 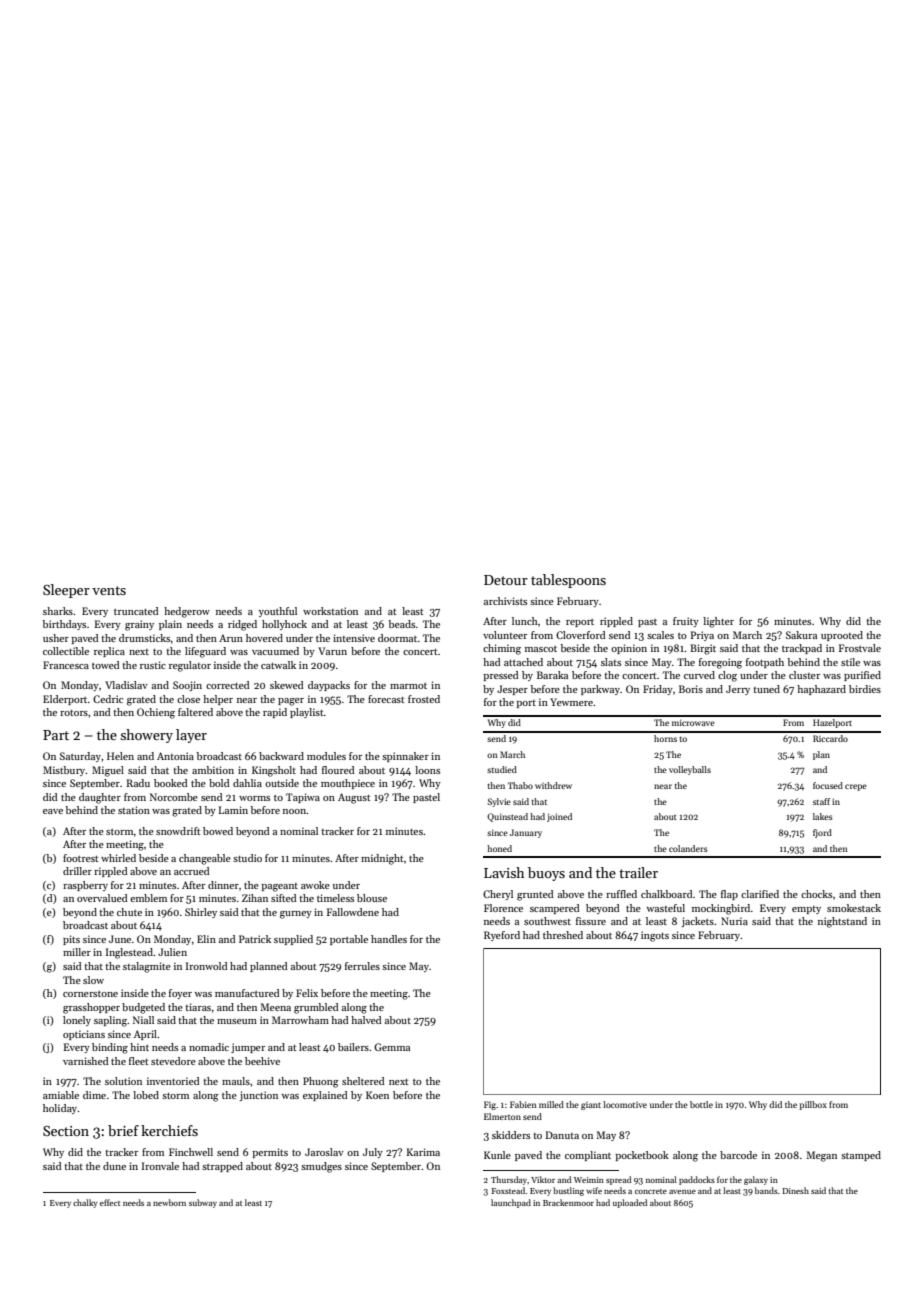 What do you see at coordinates (295, 811) in the document?
I see `noon` at bounding box center [295, 811].
